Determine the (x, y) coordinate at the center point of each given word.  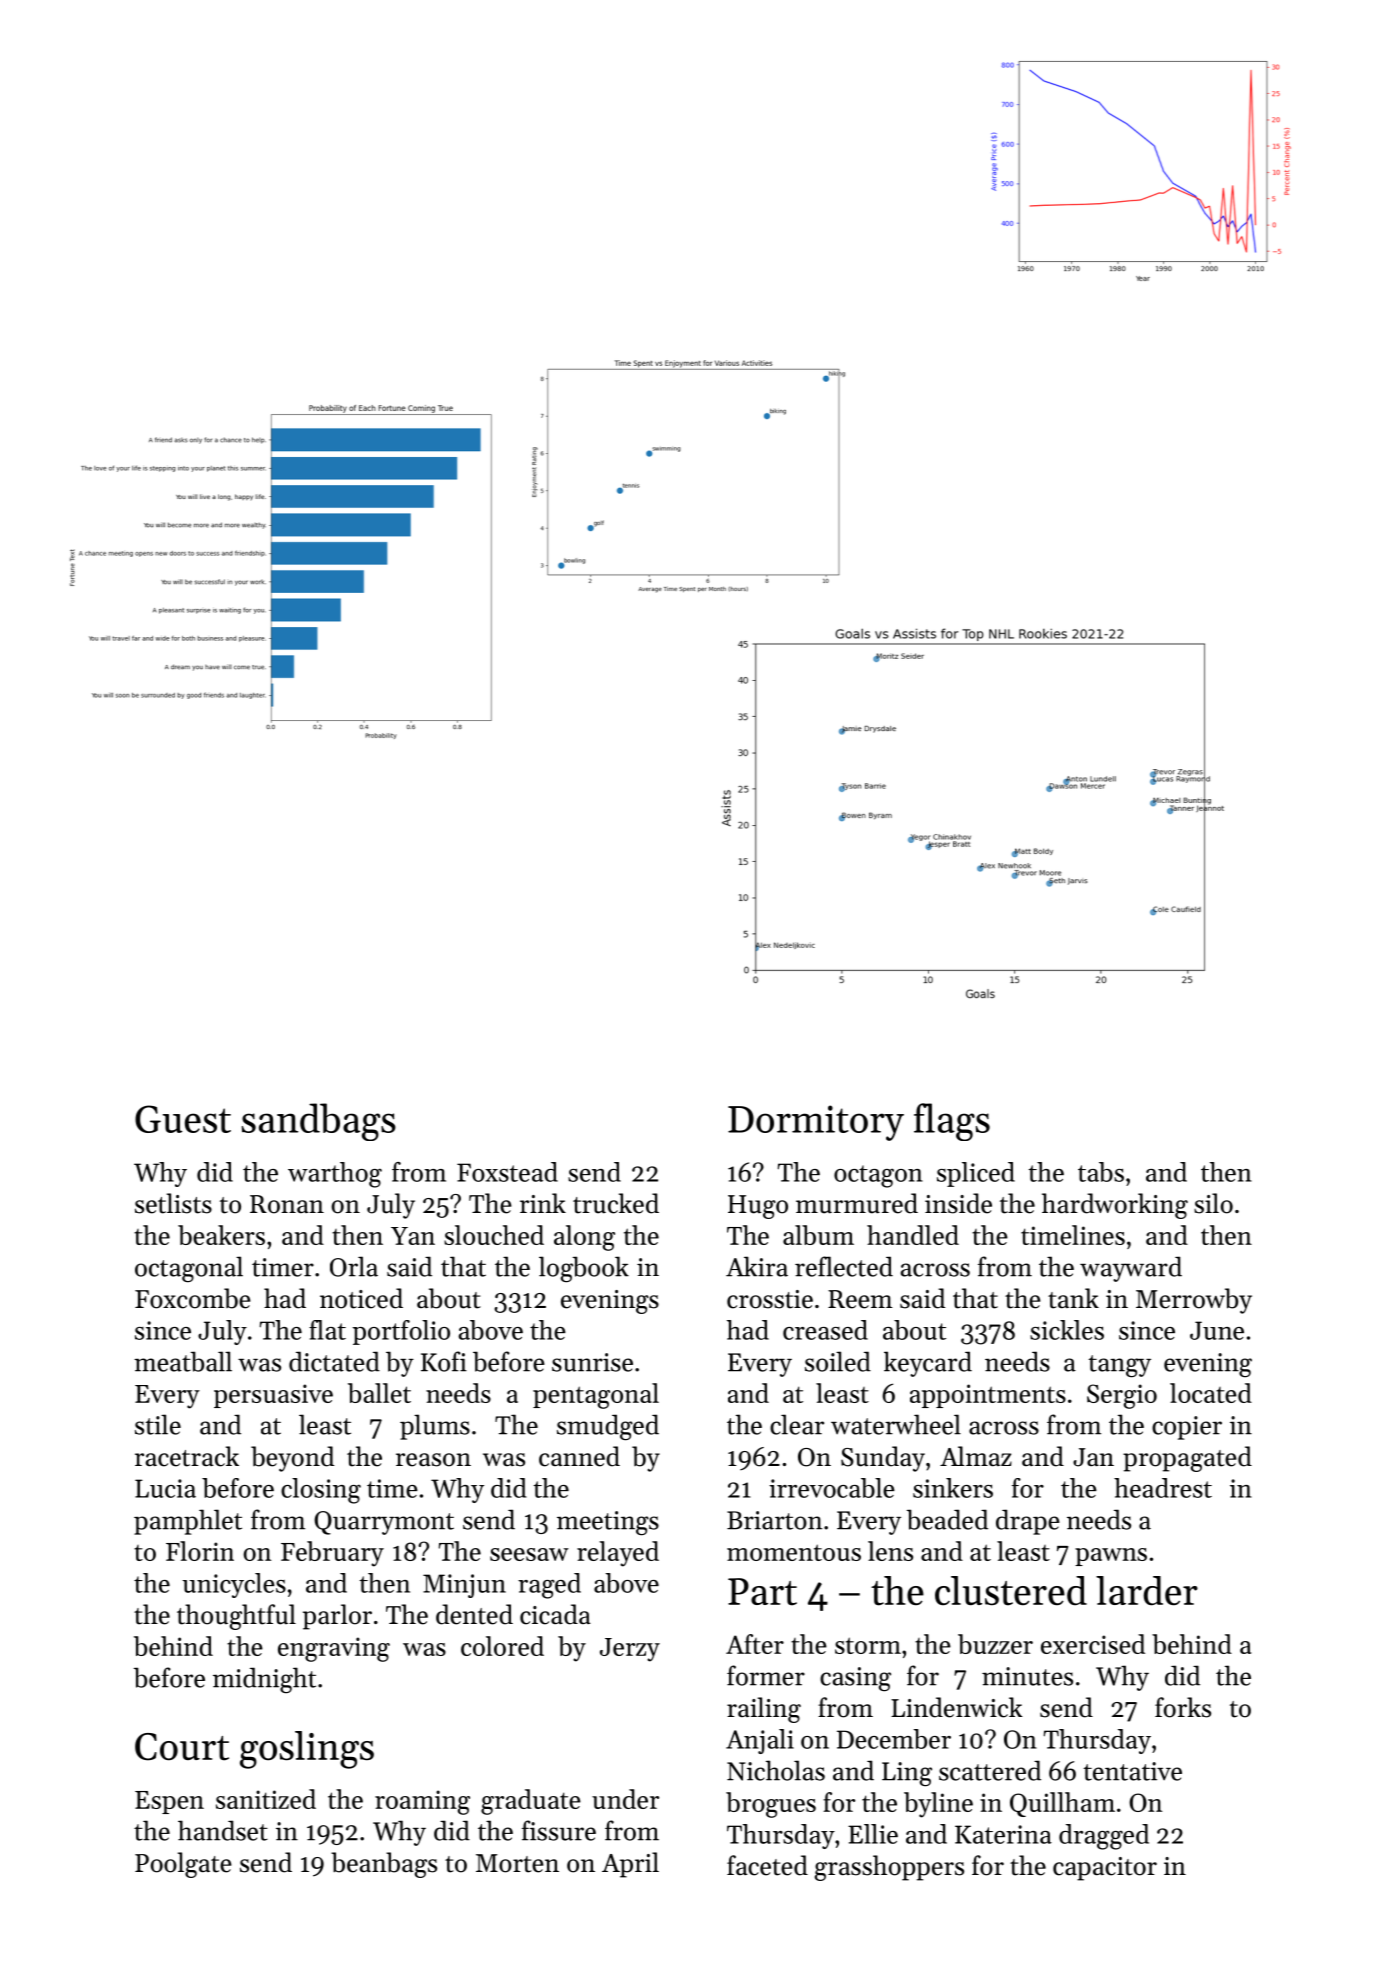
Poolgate (183, 1865)
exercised (1093, 1644)
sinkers (953, 1488)
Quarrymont (384, 1523)
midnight (264, 1680)
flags (952, 1122)
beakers (221, 1235)
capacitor (1105, 1869)
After (755, 1644)
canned (579, 1456)
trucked (616, 1203)
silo (1213, 1203)
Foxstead (507, 1172)
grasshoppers (889, 1868)
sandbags (319, 1122)
